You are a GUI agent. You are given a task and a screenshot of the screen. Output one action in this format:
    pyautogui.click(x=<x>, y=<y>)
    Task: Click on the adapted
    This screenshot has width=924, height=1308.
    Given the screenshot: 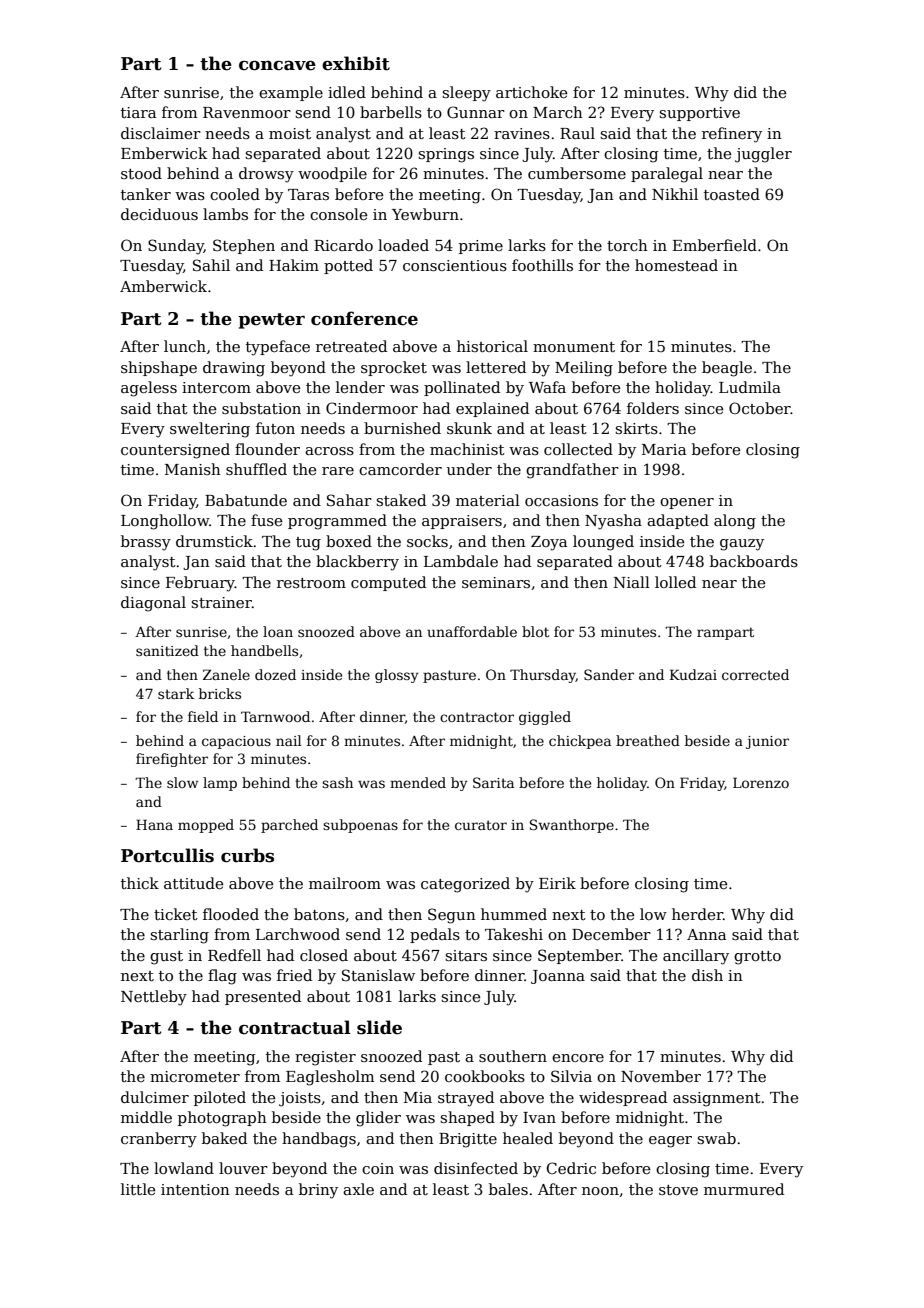 What is the action you would take?
    pyautogui.click(x=678, y=521)
